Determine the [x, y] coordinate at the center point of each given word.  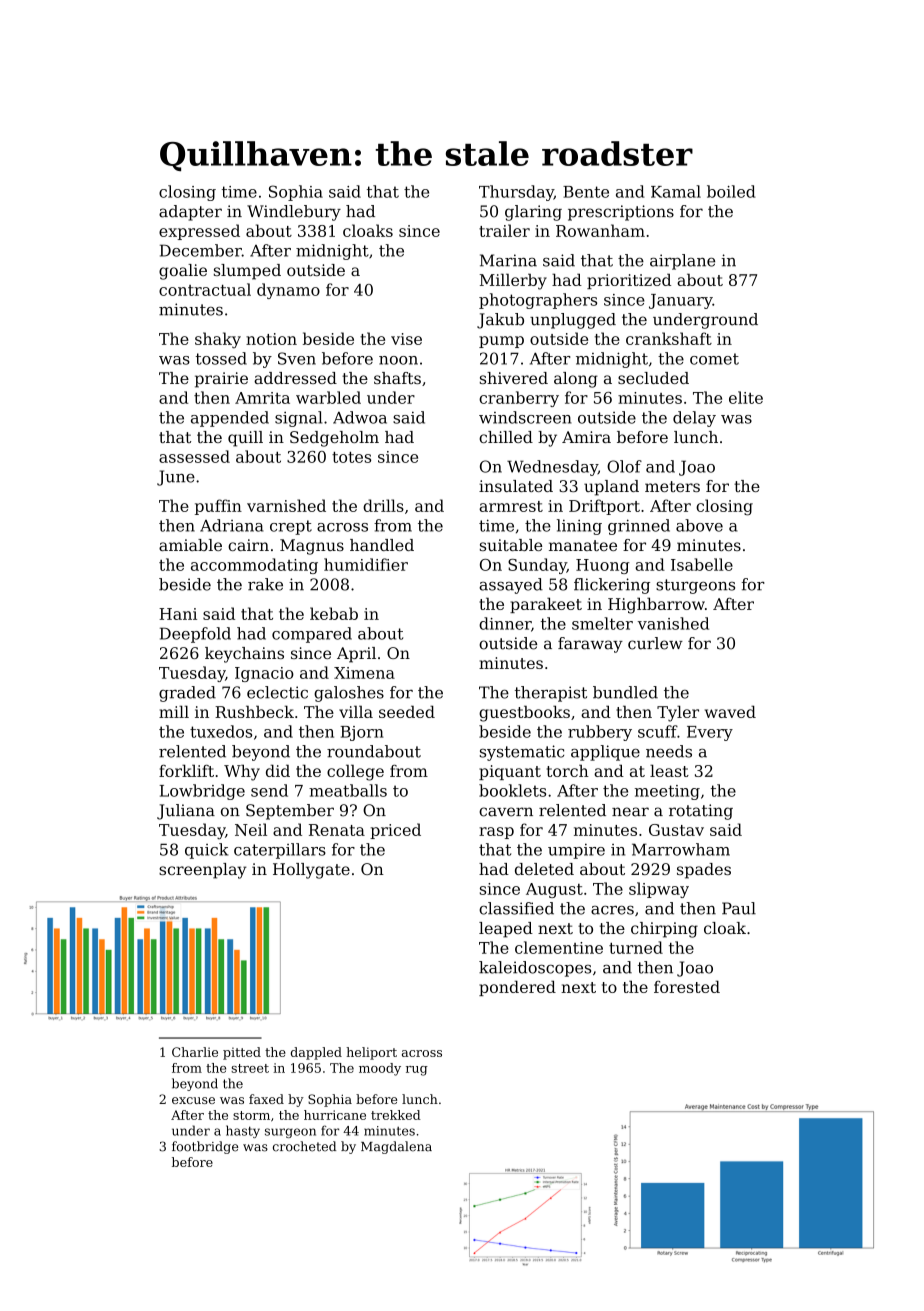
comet [714, 359]
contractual [205, 289]
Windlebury [294, 213]
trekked [396, 1115]
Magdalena [396, 1147]
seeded [407, 711]
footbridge [205, 1147]
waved [730, 711]
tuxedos [221, 731]
